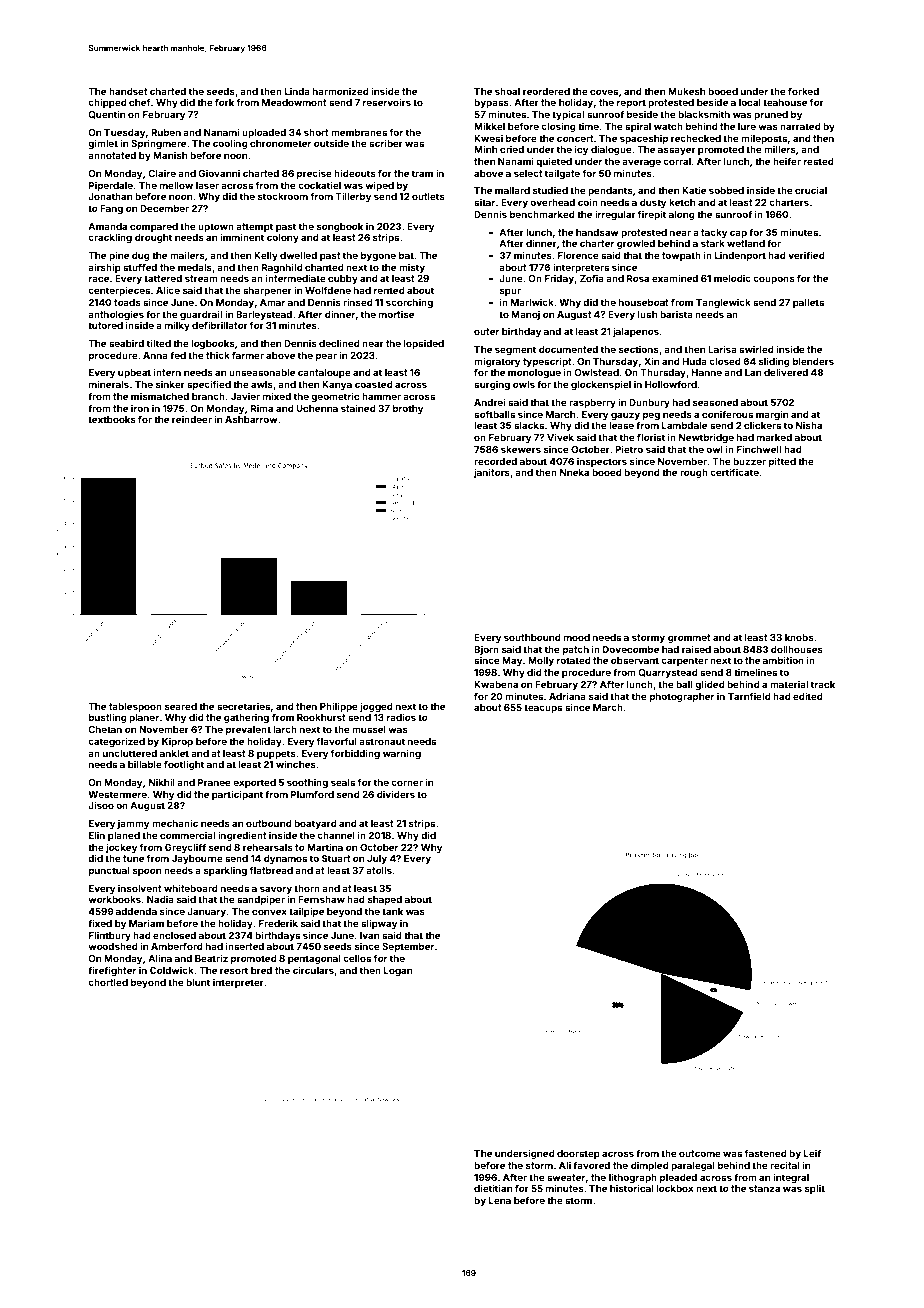 This image has height=1308, width=924. What do you see at coordinates (497, 362) in the image?
I see `migratory` at bounding box center [497, 362].
